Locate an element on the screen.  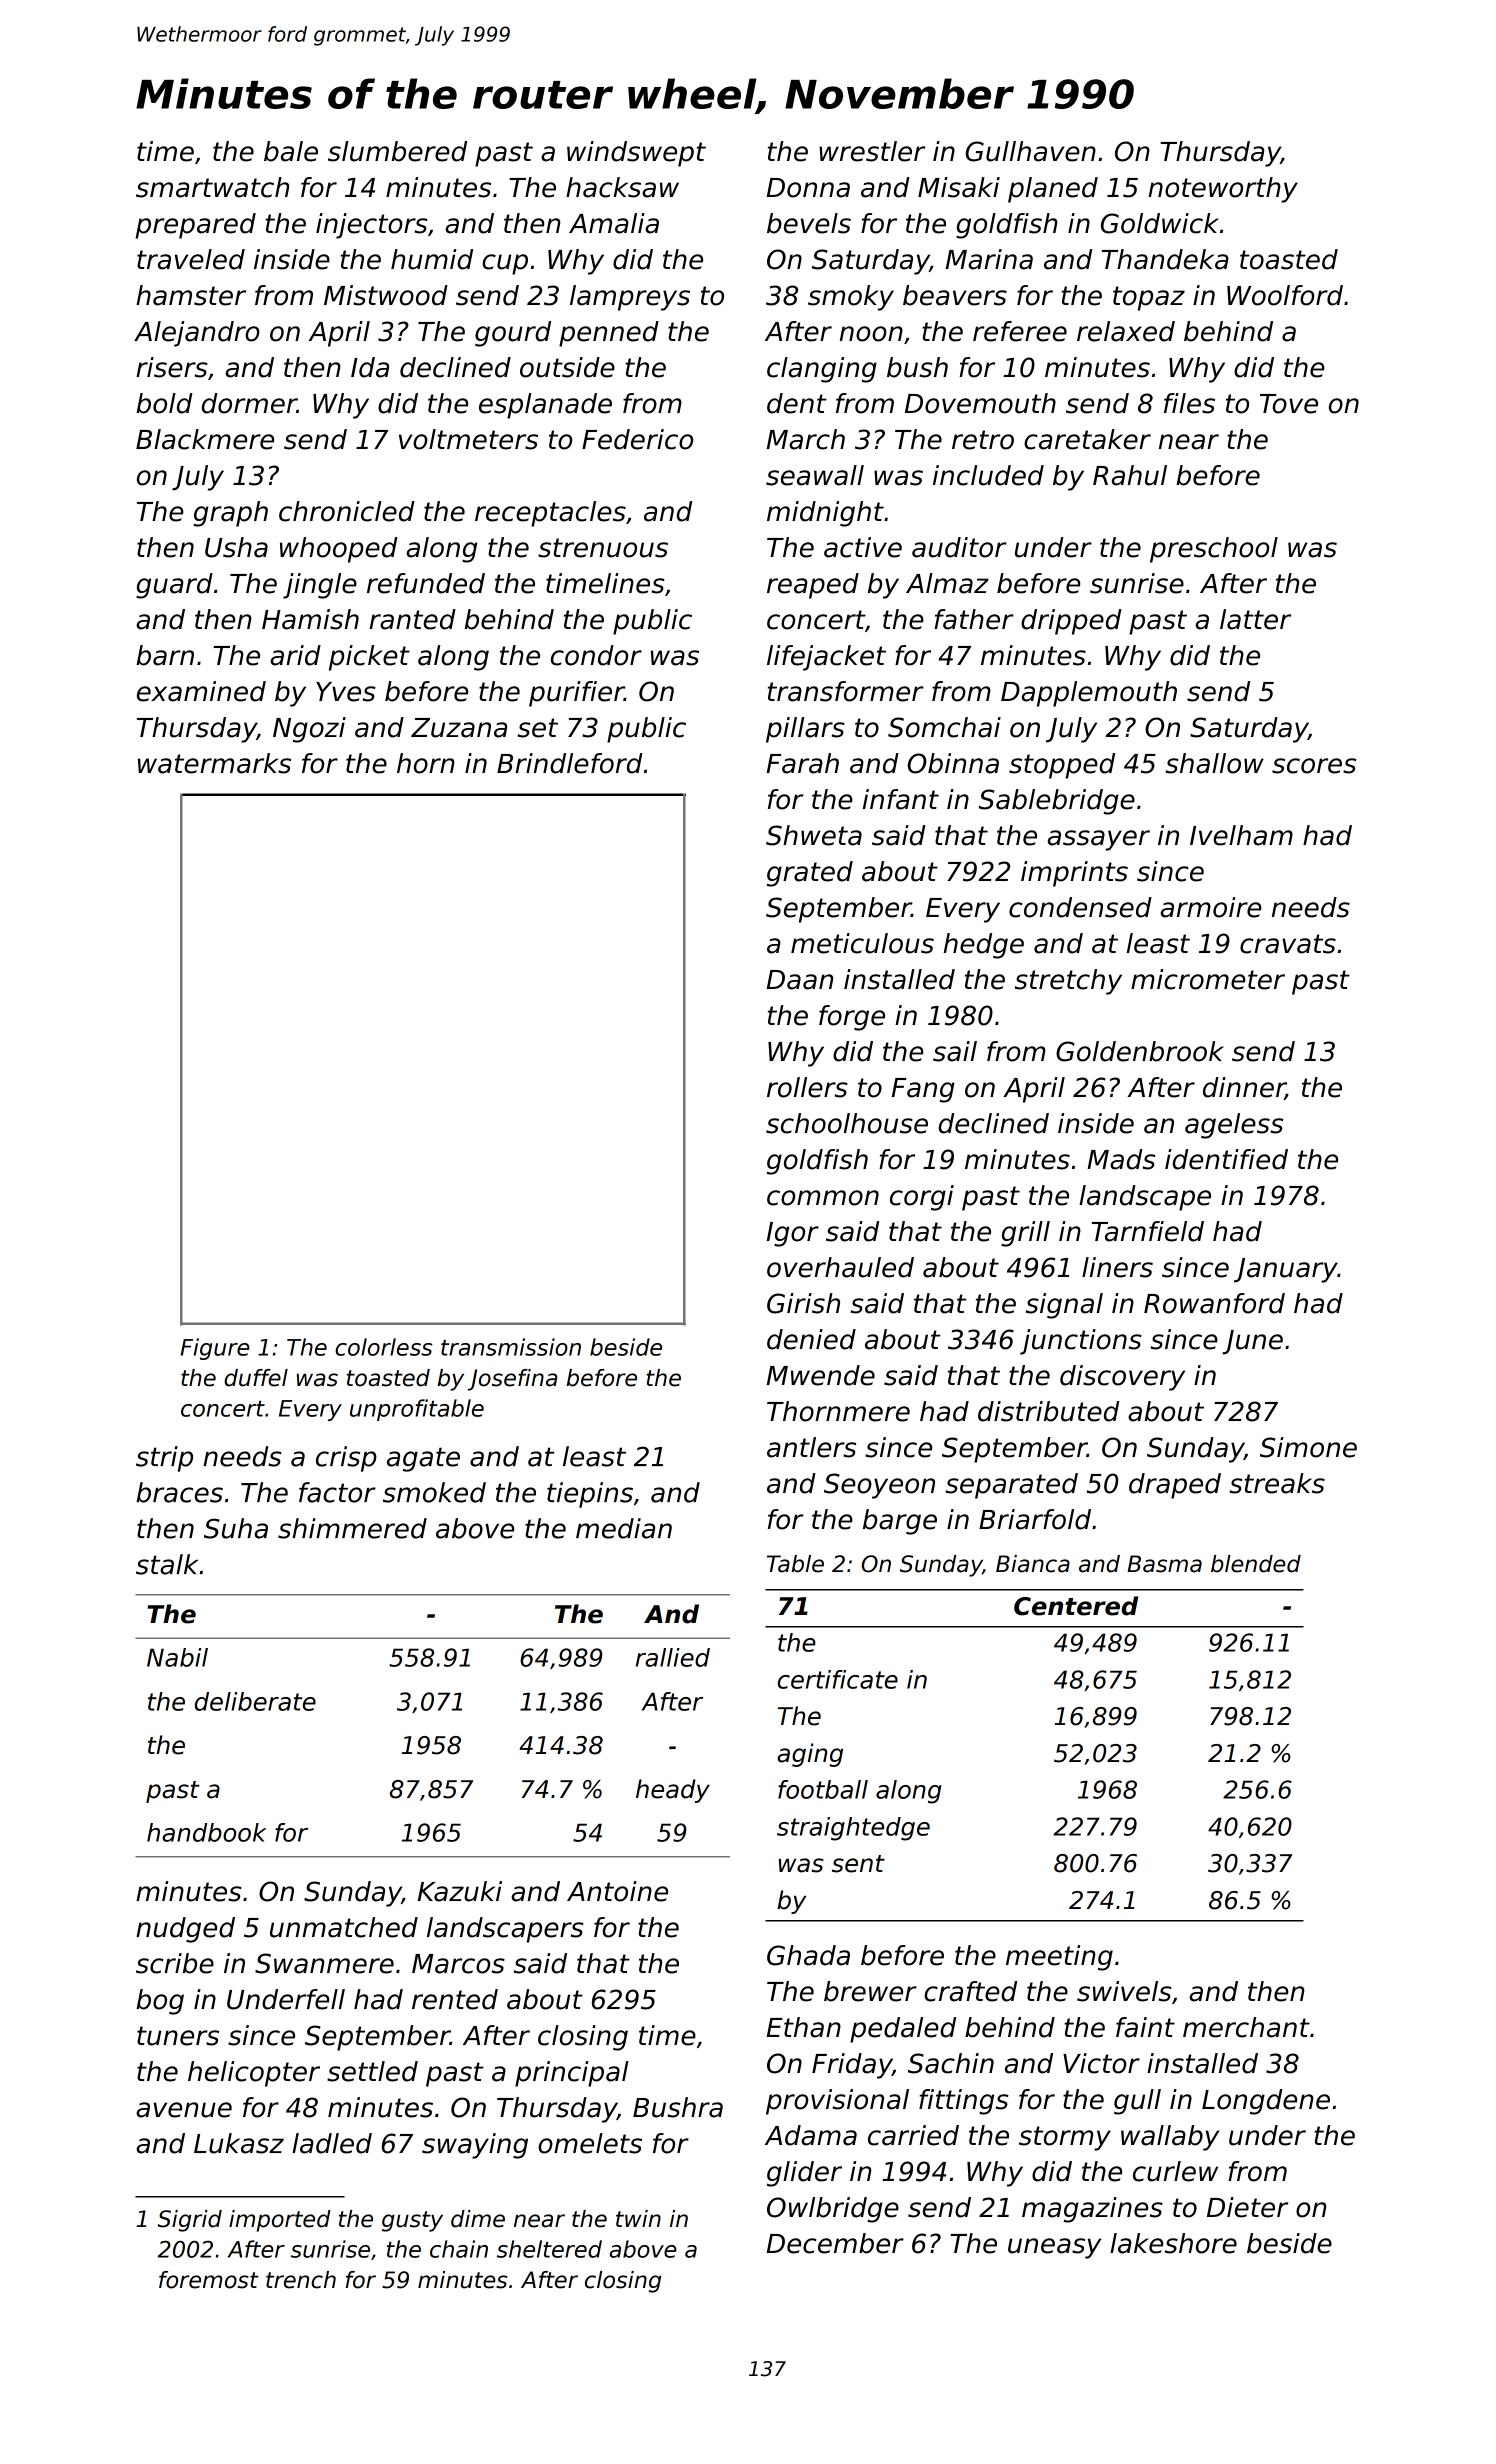
Fang is located at coordinates (923, 1090).
